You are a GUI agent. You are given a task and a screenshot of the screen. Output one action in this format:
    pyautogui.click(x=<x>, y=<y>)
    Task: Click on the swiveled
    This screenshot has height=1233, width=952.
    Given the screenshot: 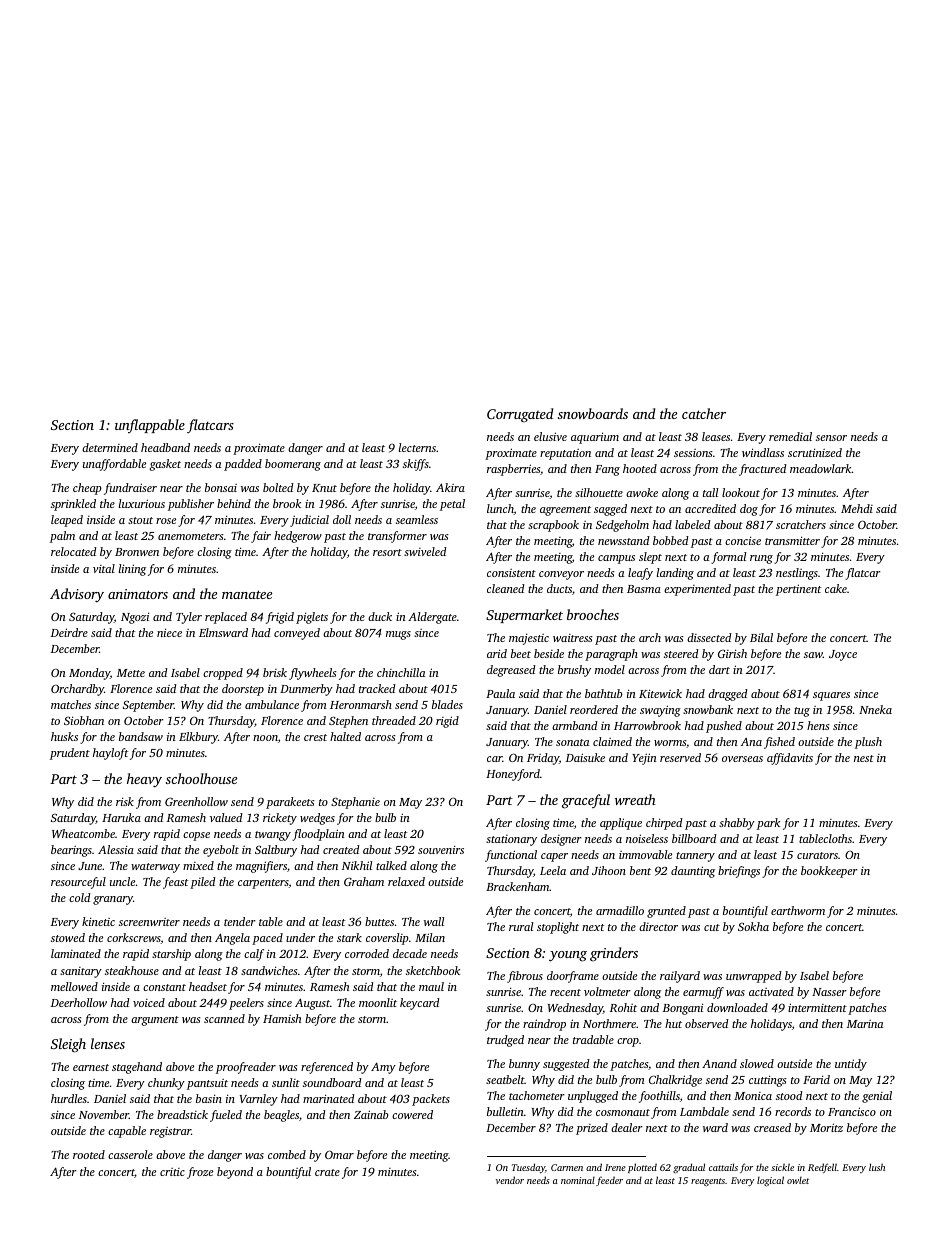 What is the action you would take?
    pyautogui.click(x=425, y=551)
